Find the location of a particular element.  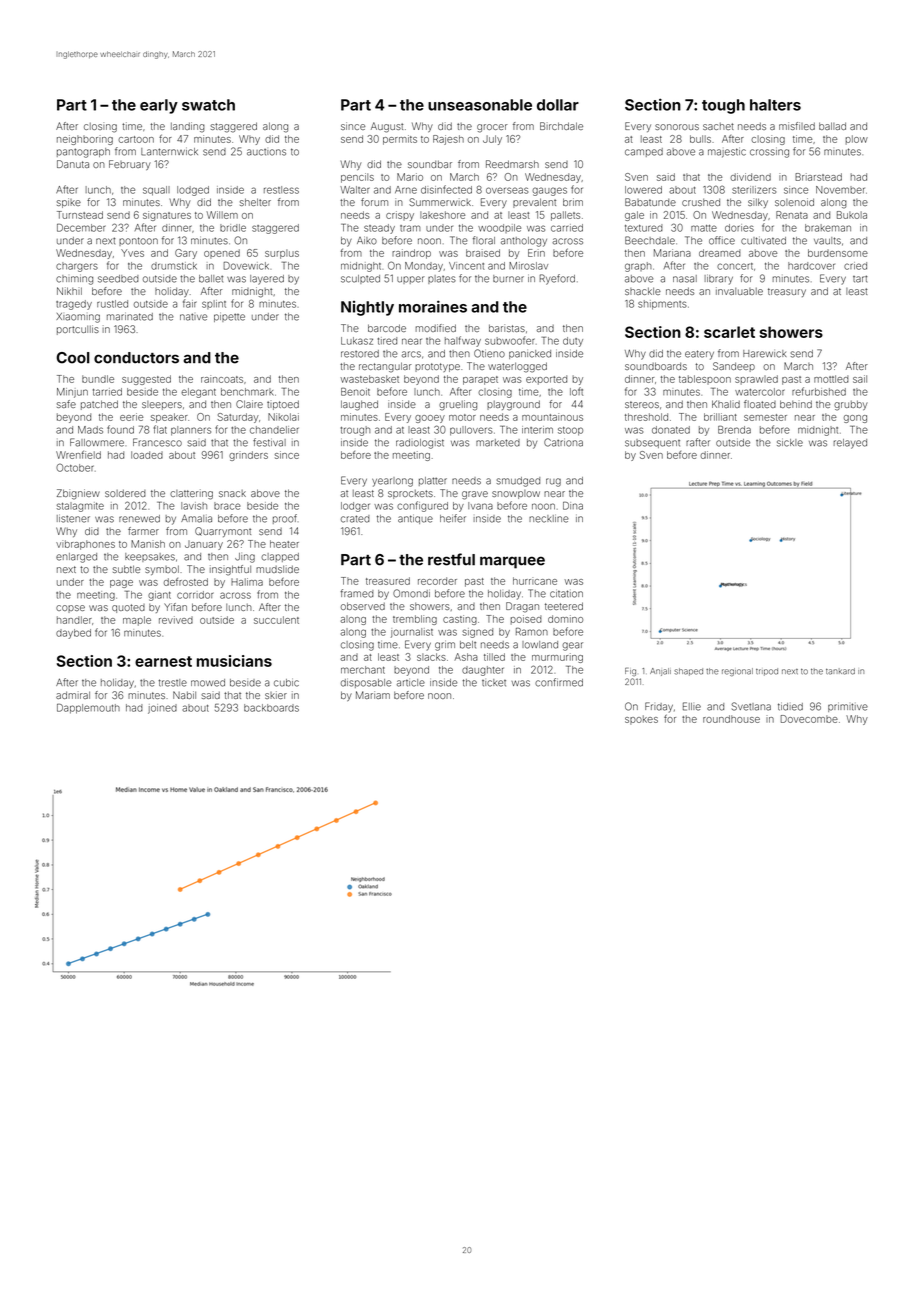

eerie is located at coordinates (131, 417).
